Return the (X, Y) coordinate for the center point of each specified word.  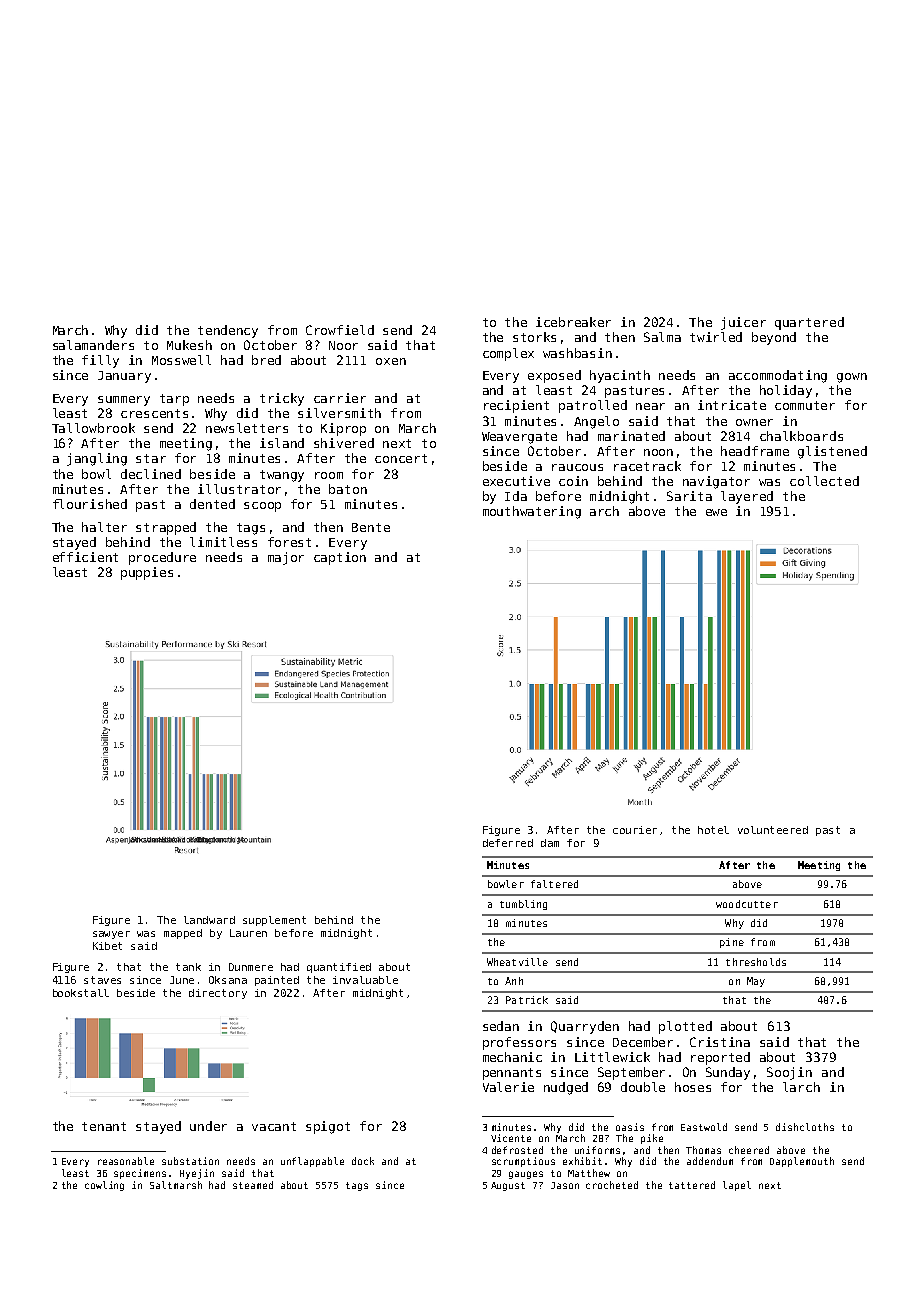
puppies (147, 573)
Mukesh (189, 345)
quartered (809, 323)
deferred (508, 843)
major (286, 558)
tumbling (523, 905)
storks (534, 337)
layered (747, 497)
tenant (104, 1126)
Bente (371, 527)
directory (218, 994)
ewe (716, 512)
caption (340, 558)
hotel (713, 830)
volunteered (773, 830)
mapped (183, 934)
